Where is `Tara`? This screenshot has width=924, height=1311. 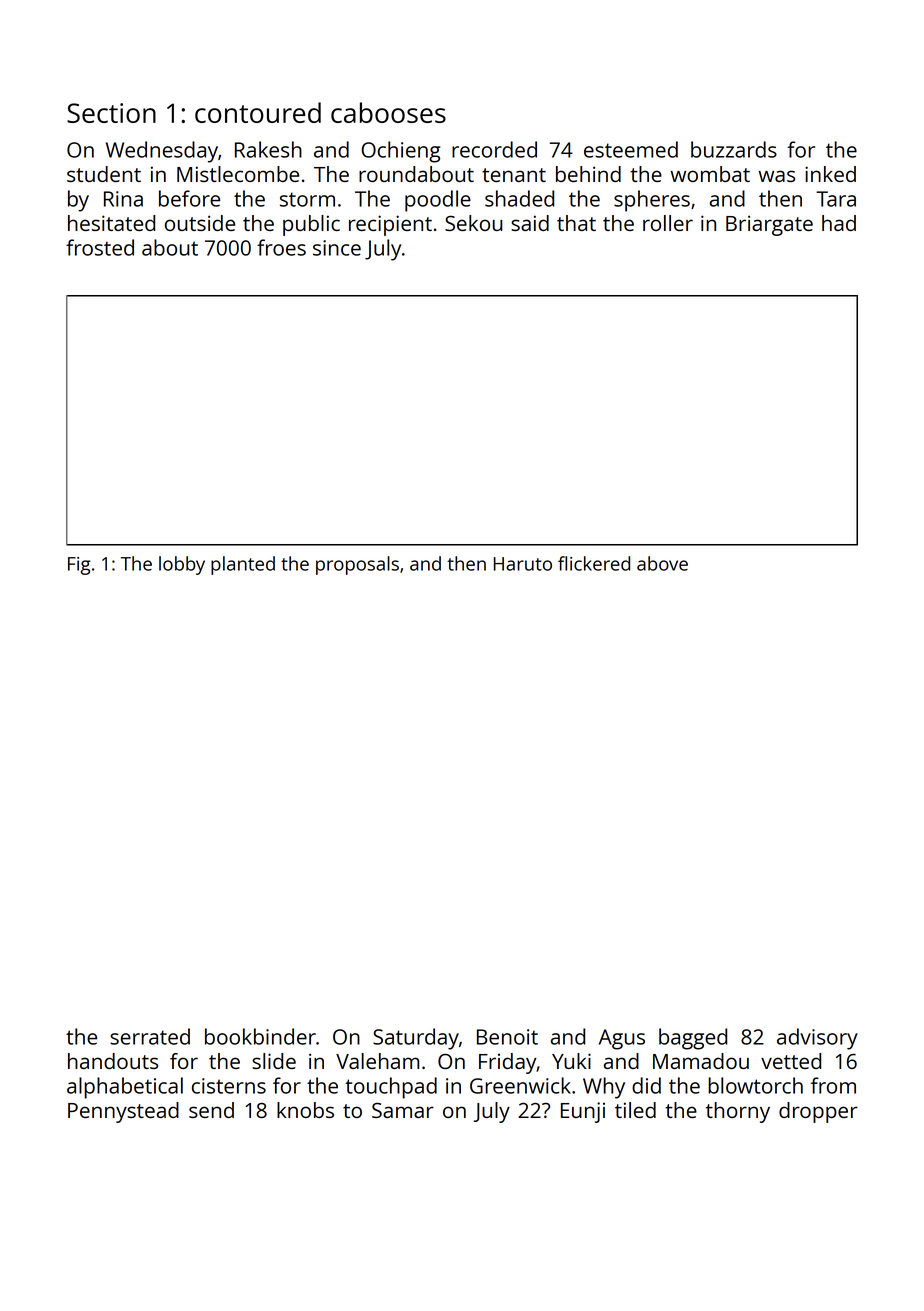
Tara is located at coordinates (836, 199).
